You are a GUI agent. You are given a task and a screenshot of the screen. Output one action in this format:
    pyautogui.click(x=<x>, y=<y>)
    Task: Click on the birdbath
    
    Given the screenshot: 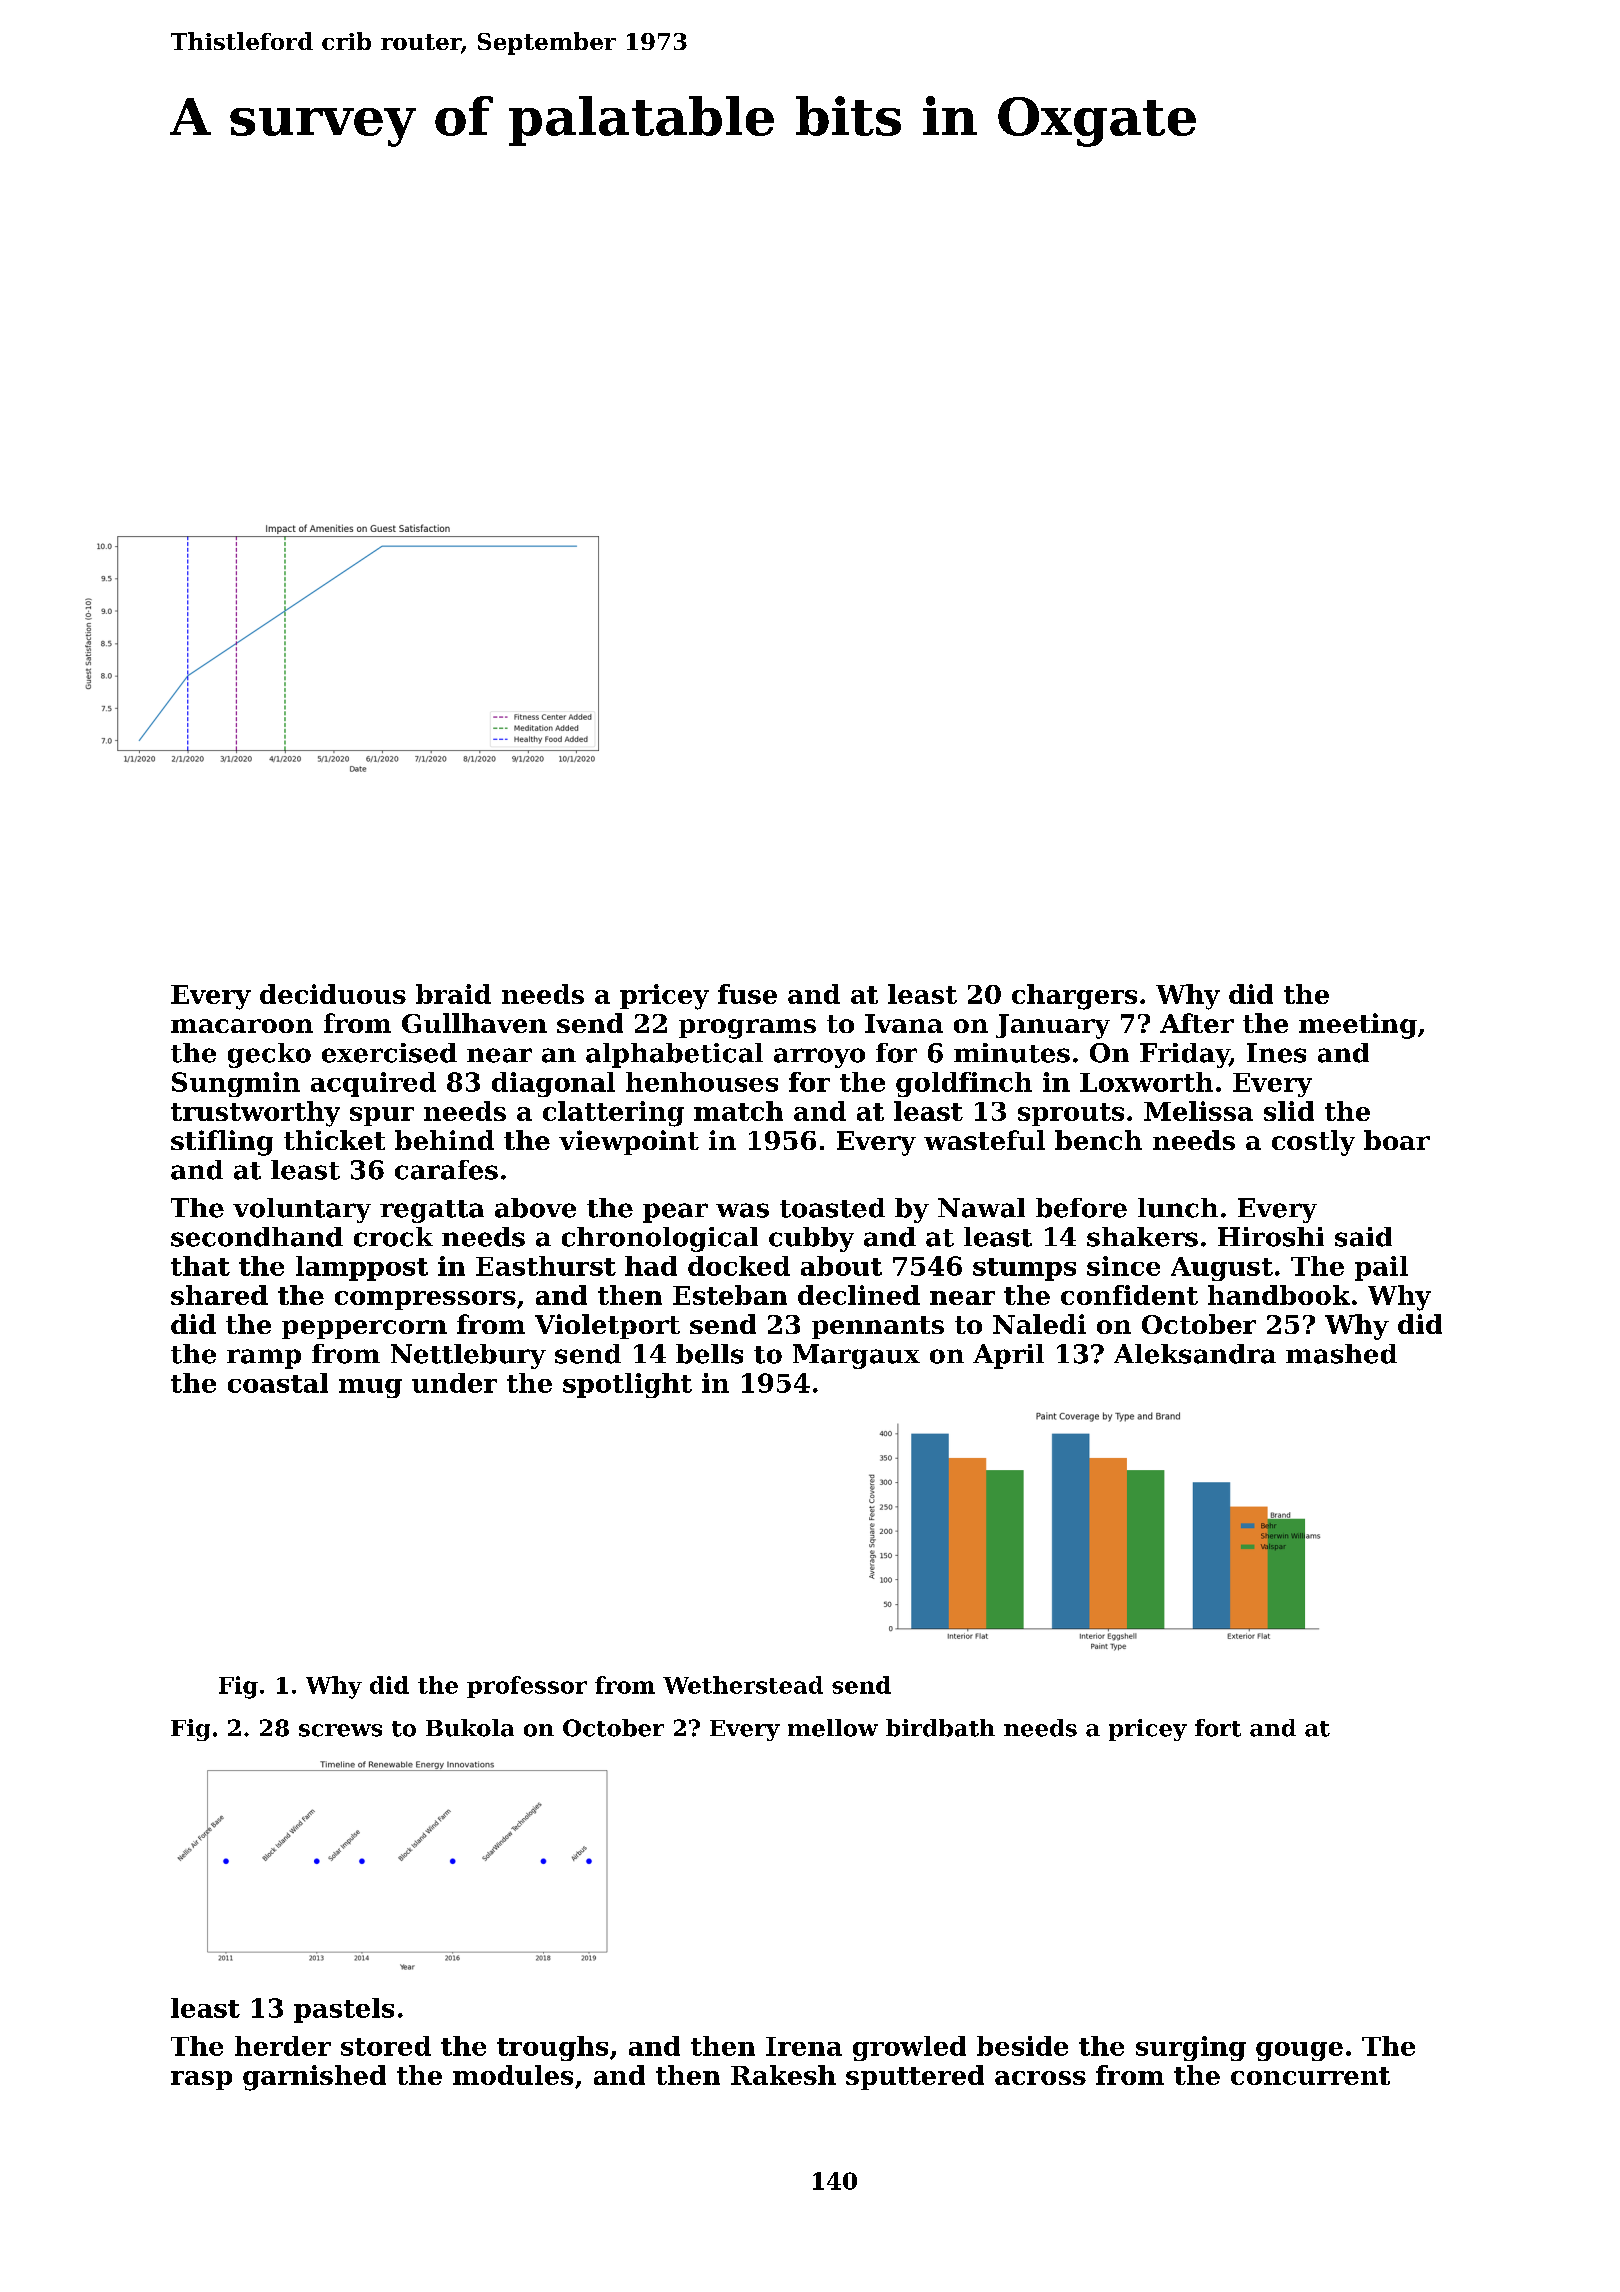 What is the action you would take?
    pyautogui.click(x=940, y=1728)
